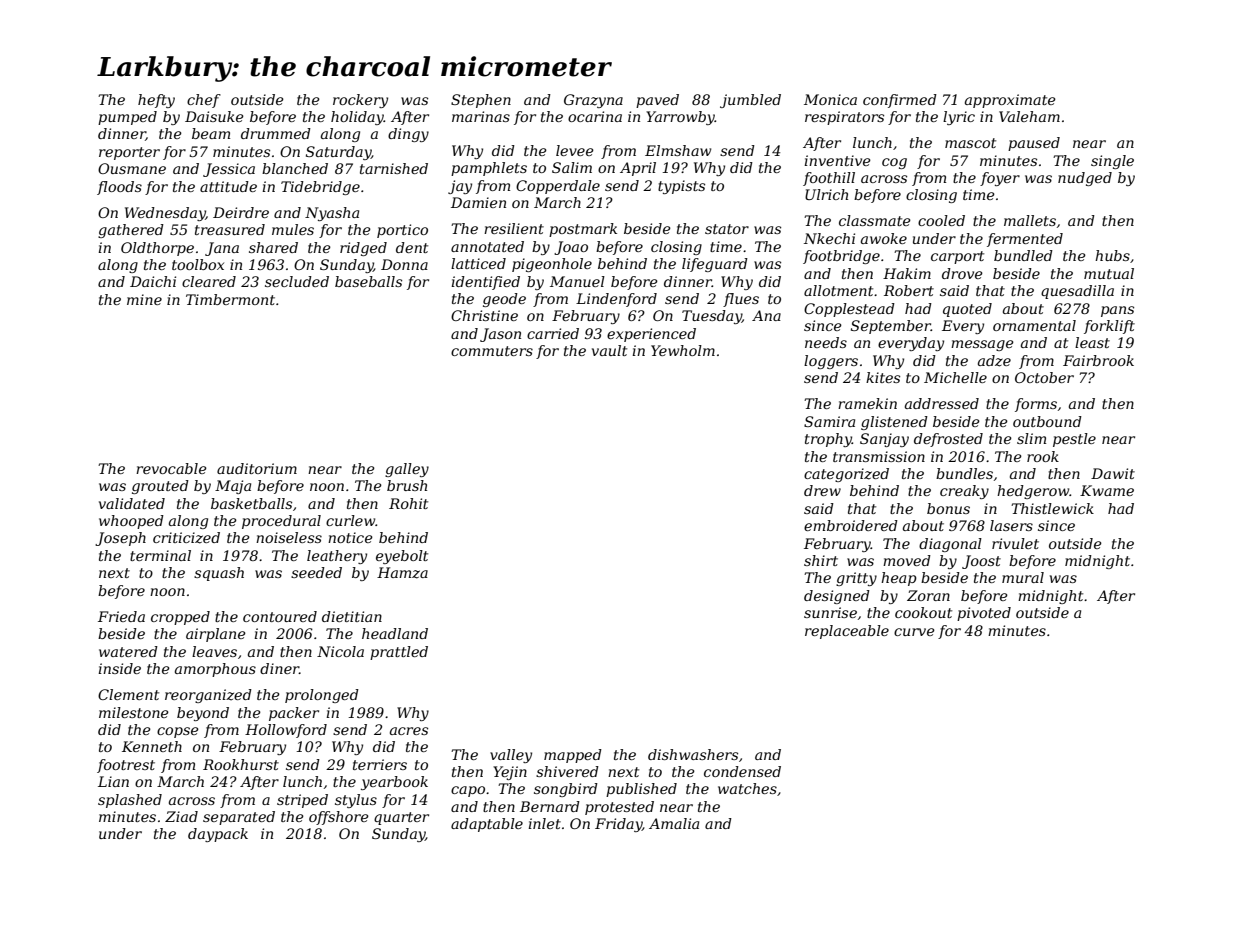 This screenshot has height=952, width=1233. Describe the element at coordinates (128, 651) in the screenshot. I see `watered` at that location.
